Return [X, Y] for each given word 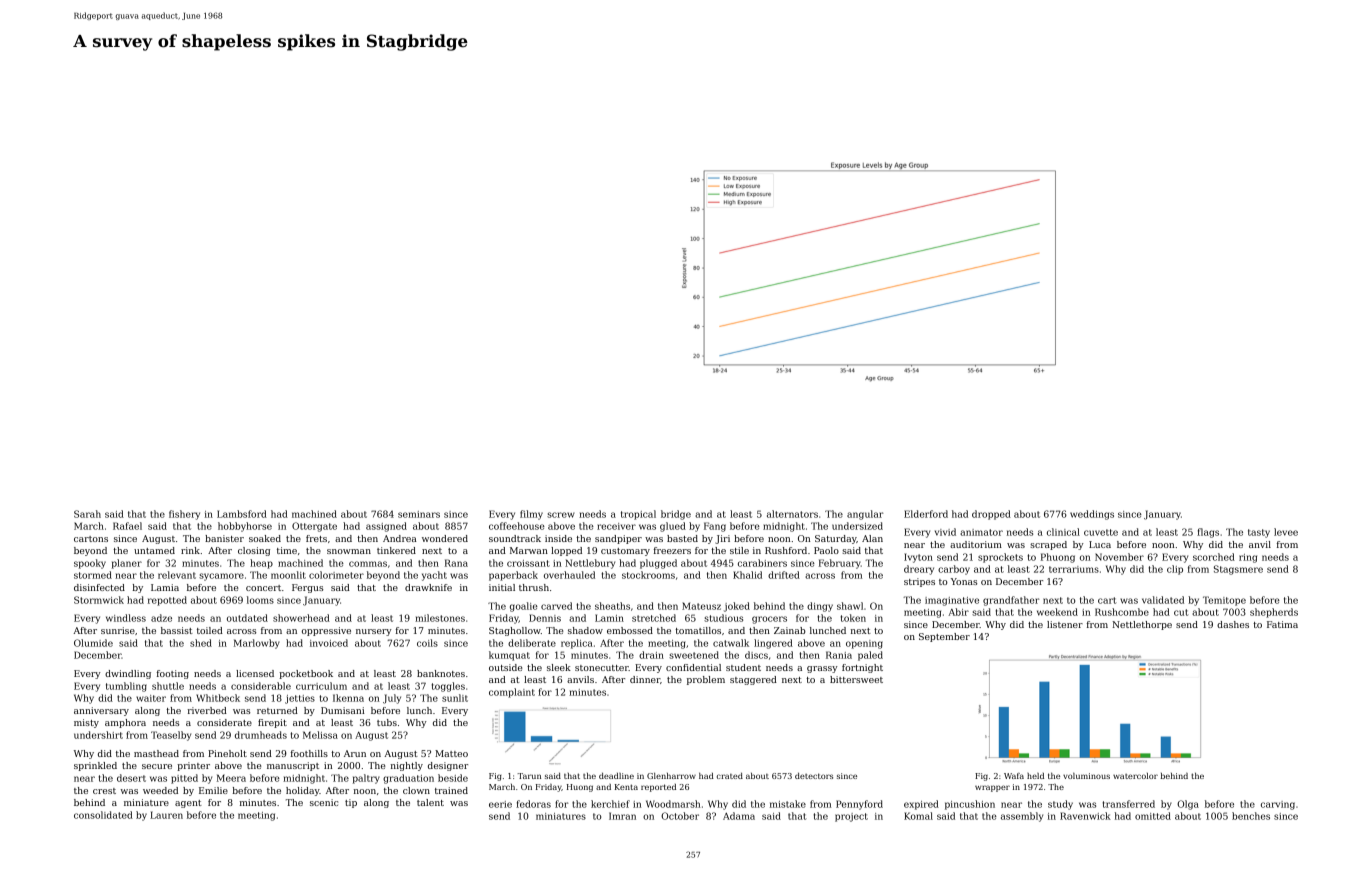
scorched [1214, 557]
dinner [645, 679]
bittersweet [856, 679]
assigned [386, 527]
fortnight [862, 668]
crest [104, 791]
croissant [528, 563]
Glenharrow [671, 776]
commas [368, 564]
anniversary [101, 711]
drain [651, 655]
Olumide [93, 643]
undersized [857, 526]
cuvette [1101, 532]
